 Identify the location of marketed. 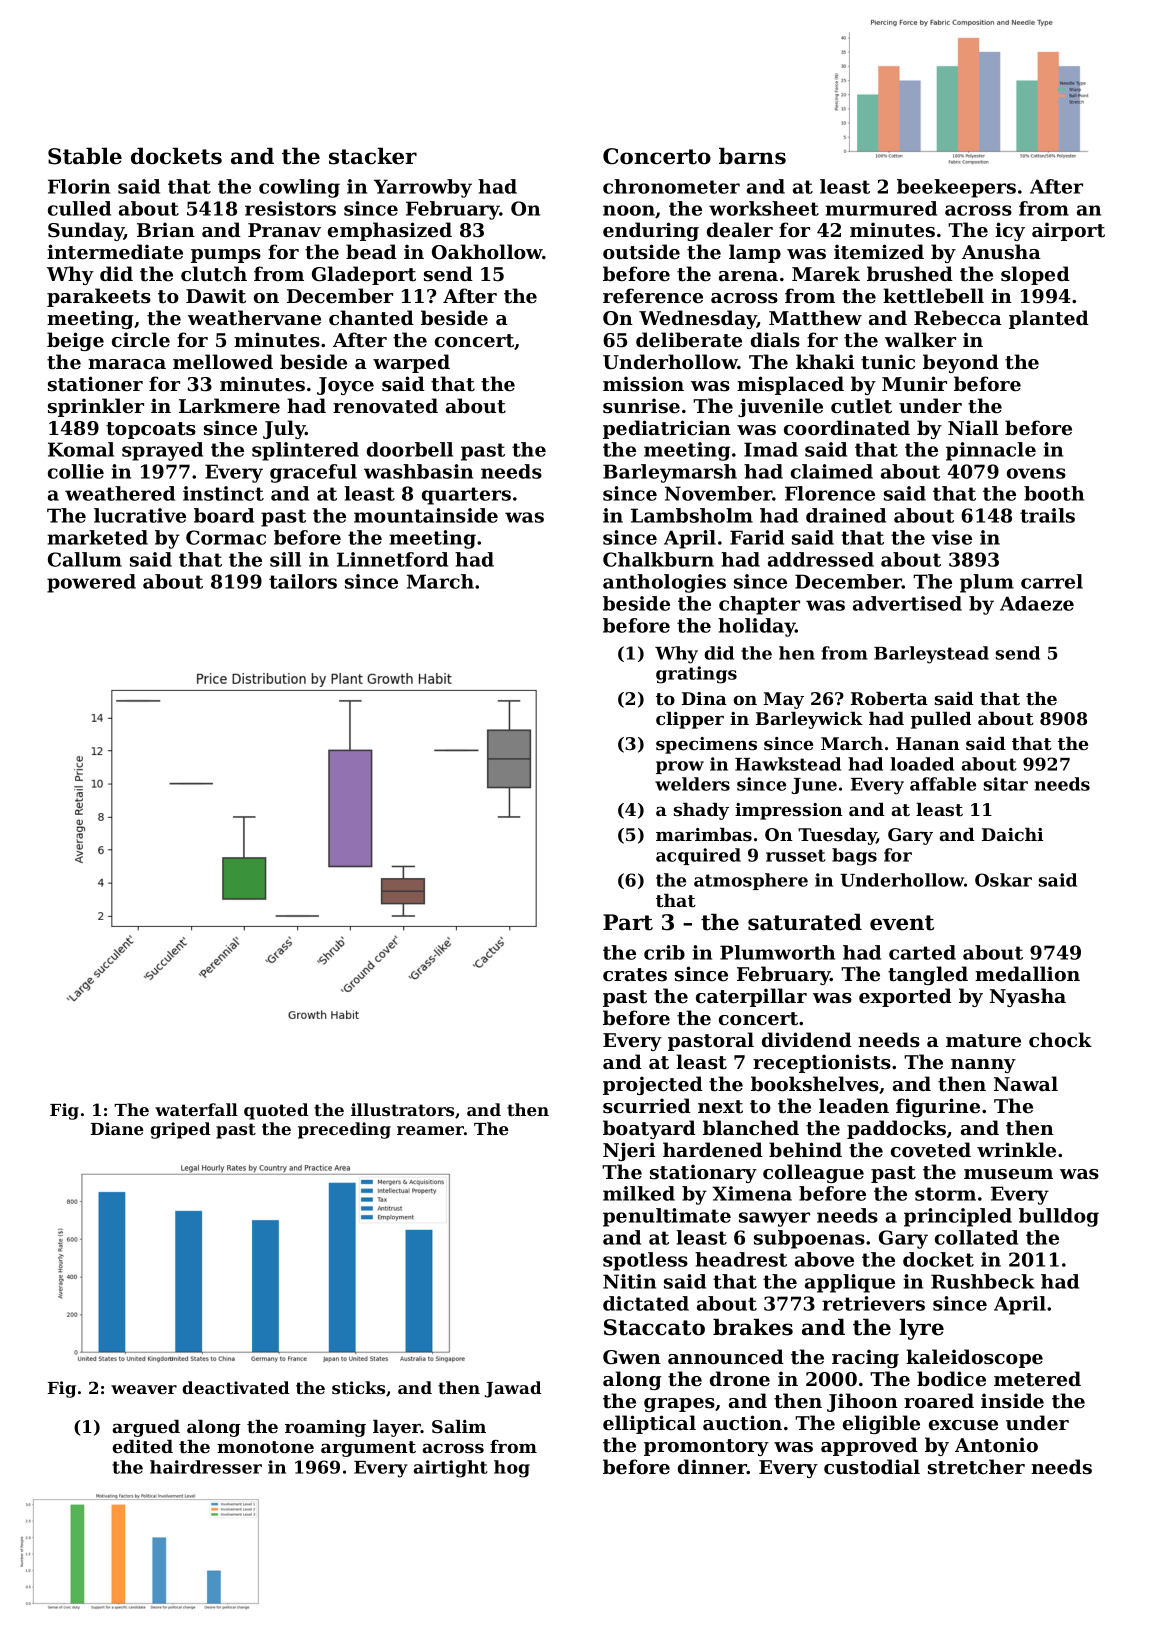
(97, 537).
